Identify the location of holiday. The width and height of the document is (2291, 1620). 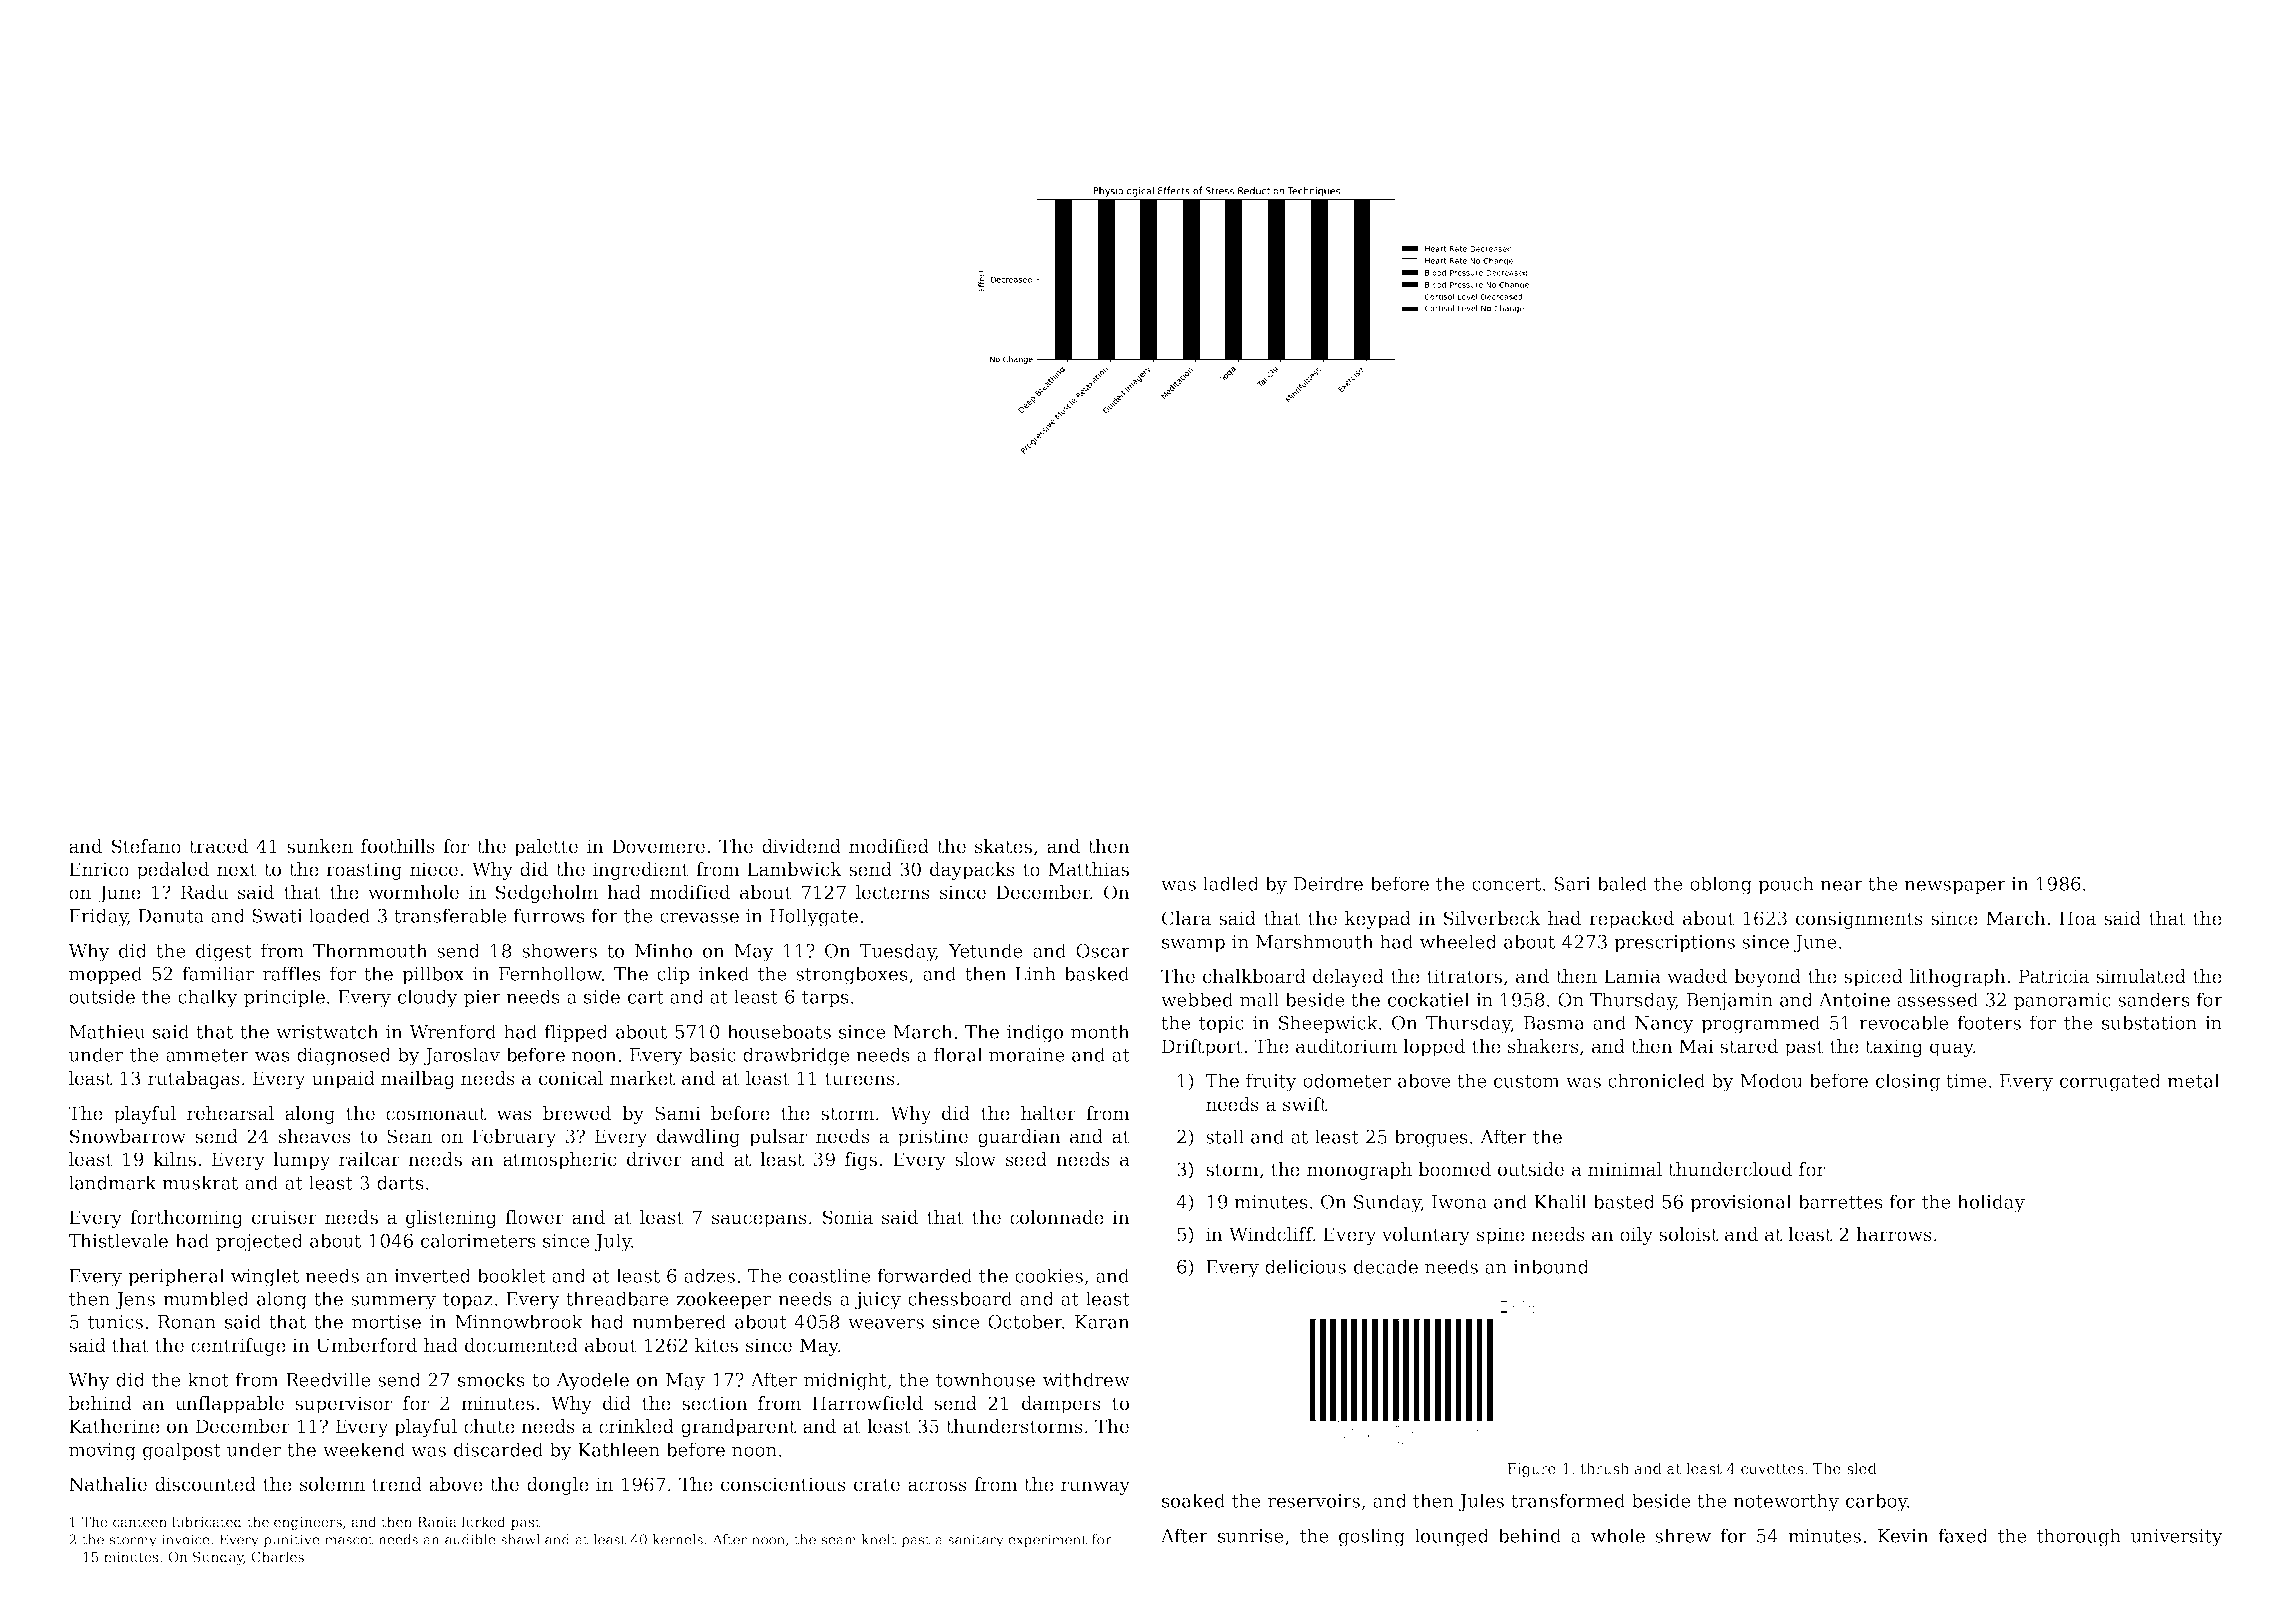
(1991, 1203).
